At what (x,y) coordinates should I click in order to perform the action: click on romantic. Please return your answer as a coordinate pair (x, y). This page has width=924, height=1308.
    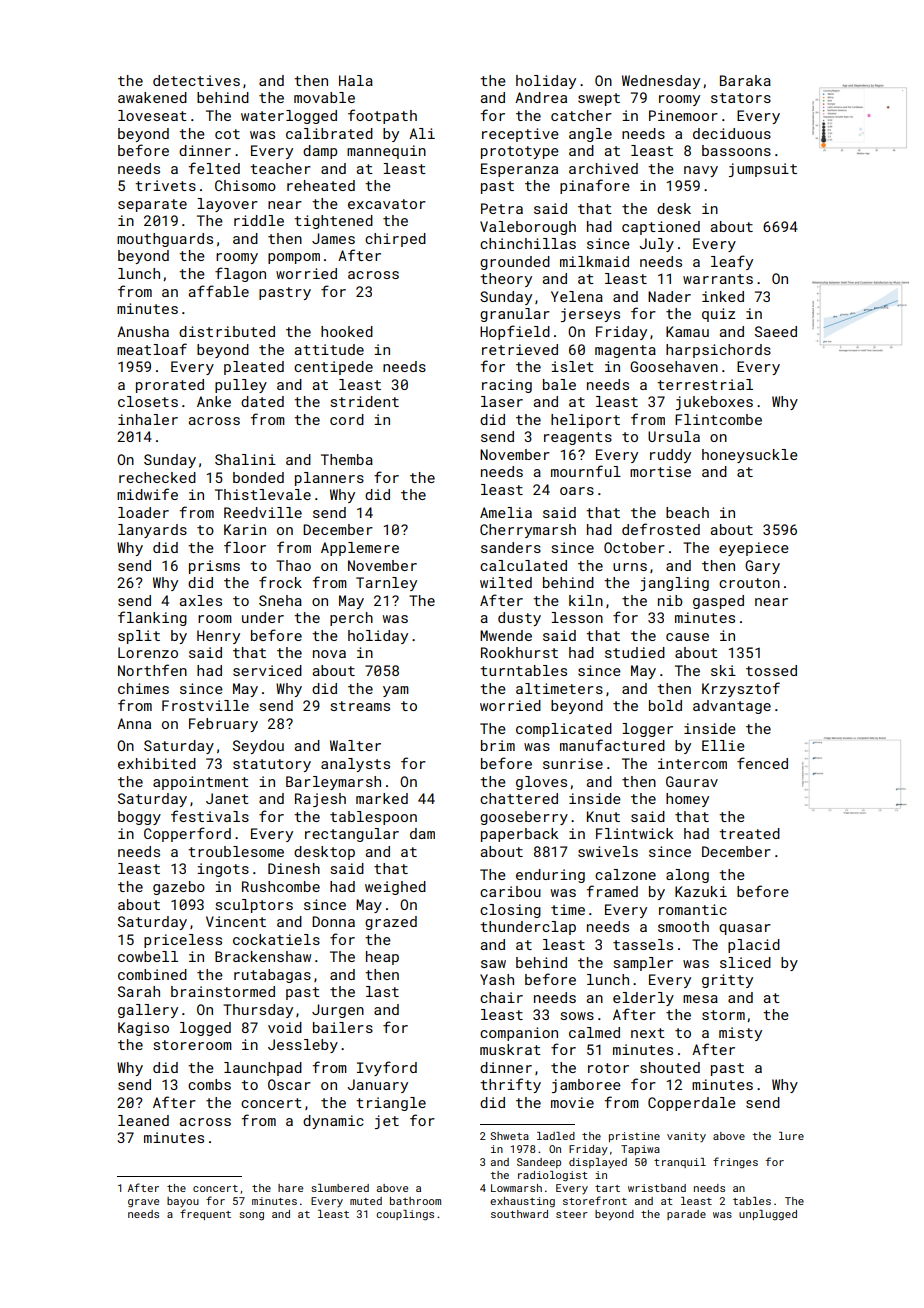
    Looking at the image, I should click on (693, 909).
